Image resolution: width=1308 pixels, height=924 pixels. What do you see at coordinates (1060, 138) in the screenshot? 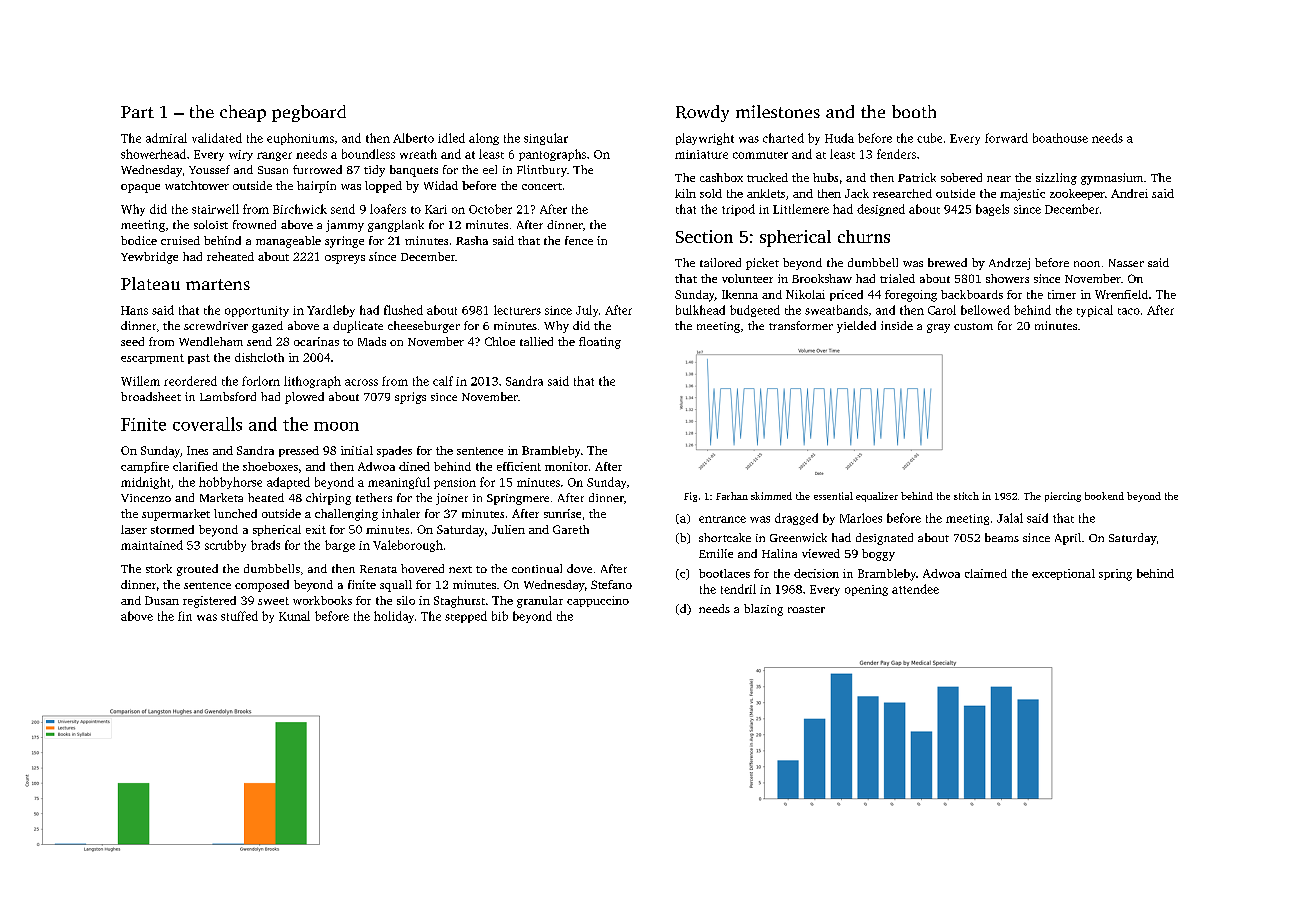
I see `boathouse` at bounding box center [1060, 138].
